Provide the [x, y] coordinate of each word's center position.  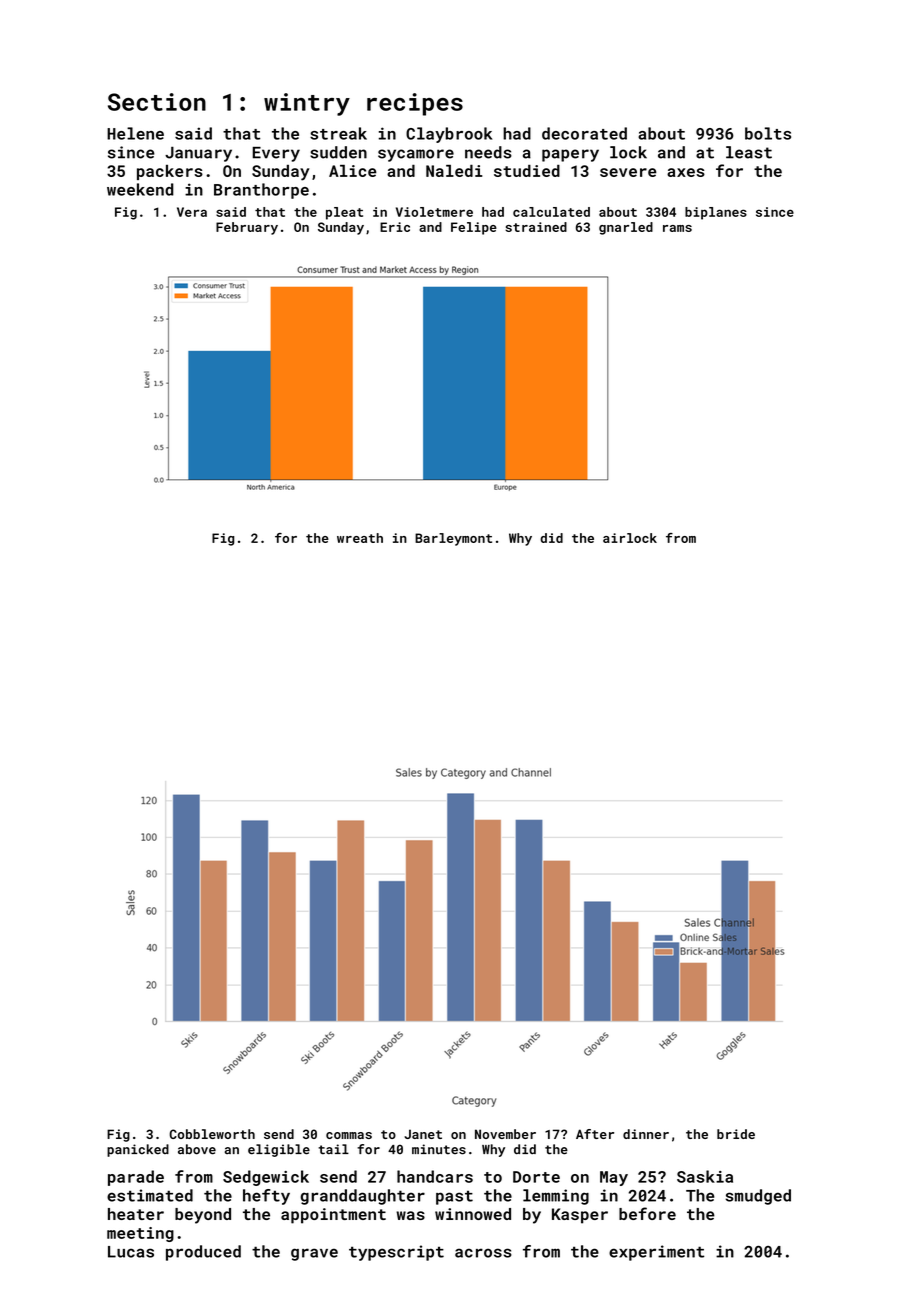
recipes [415, 104]
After [595, 1134]
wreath [360, 538]
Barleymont [453, 539]
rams [677, 228]
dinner [646, 1134]
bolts [768, 133]
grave [314, 1254]
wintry [307, 104]
